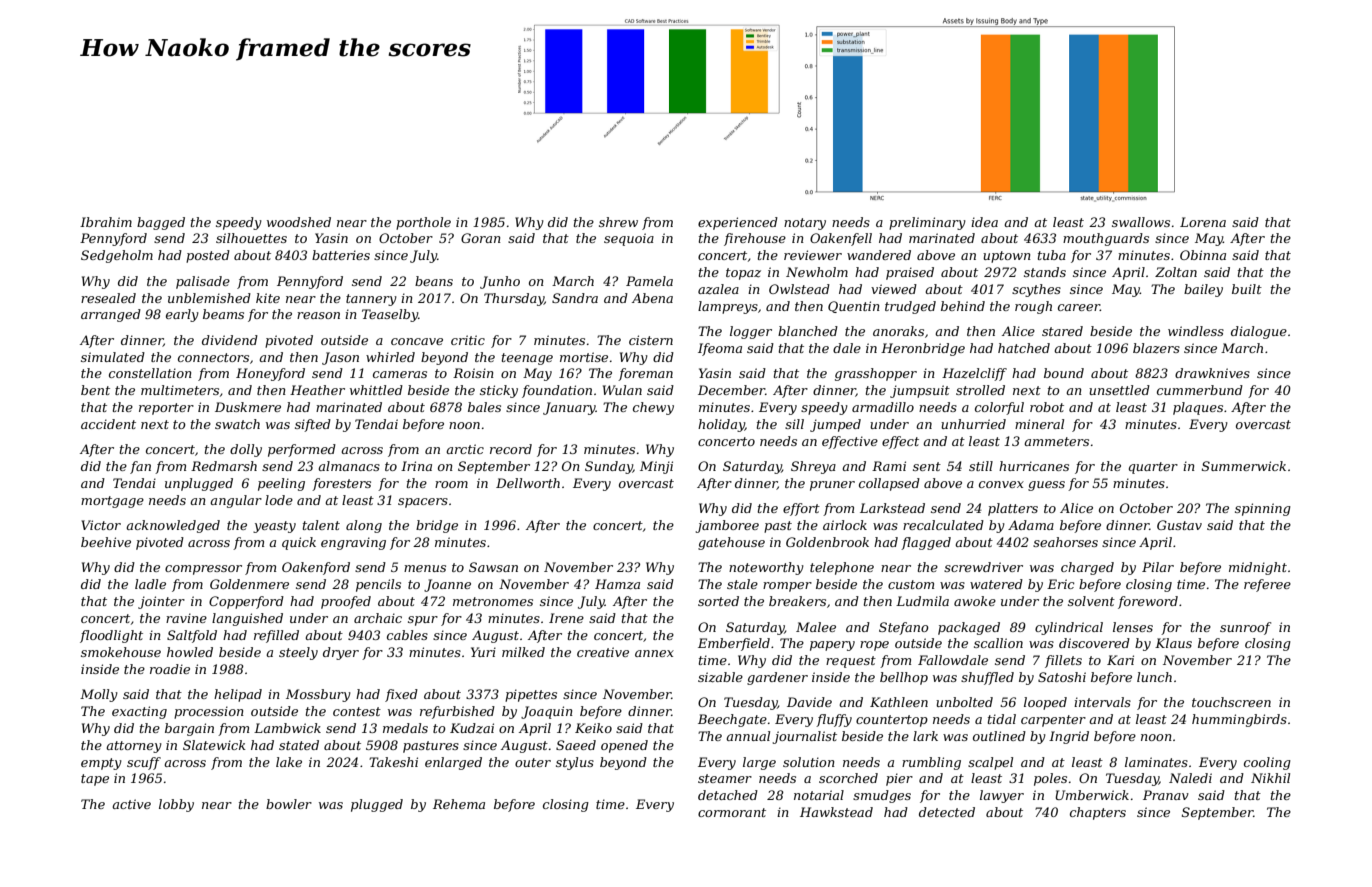  I want to click on solvent, so click(1091, 601).
